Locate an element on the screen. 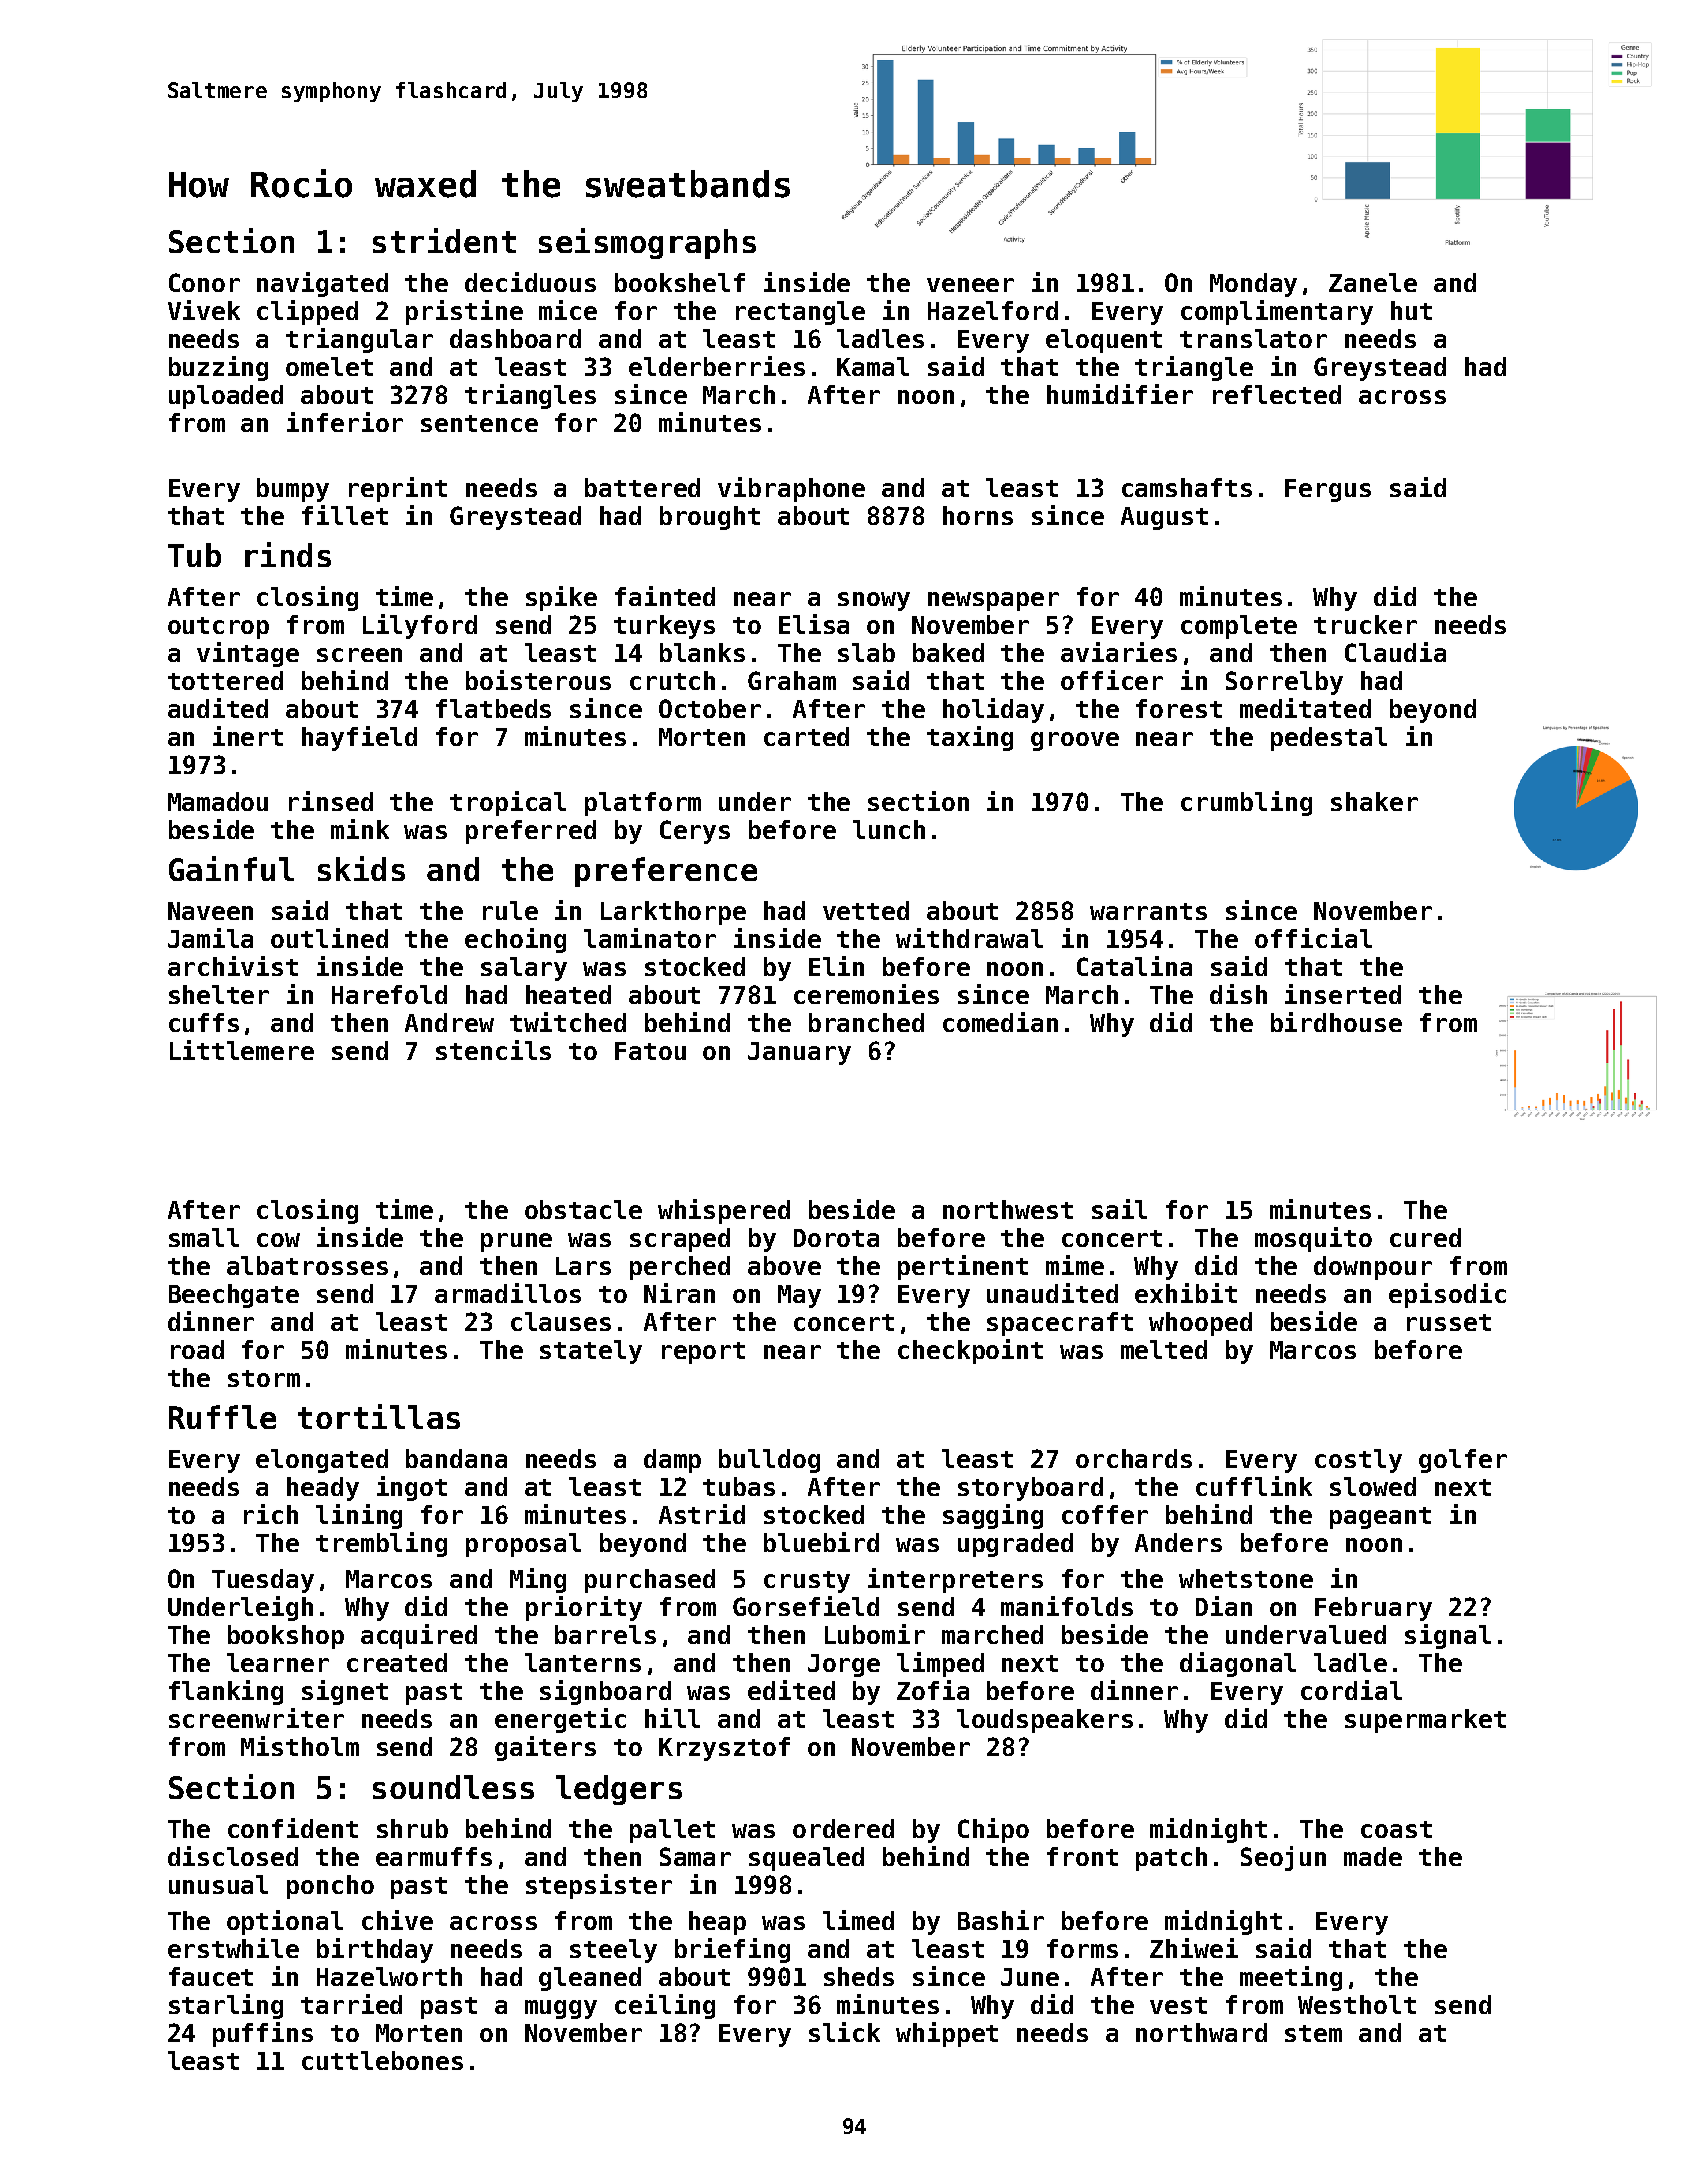 The width and height of the screenshot is (1683, 2178). holiday is located at coordinates (993, 710).
